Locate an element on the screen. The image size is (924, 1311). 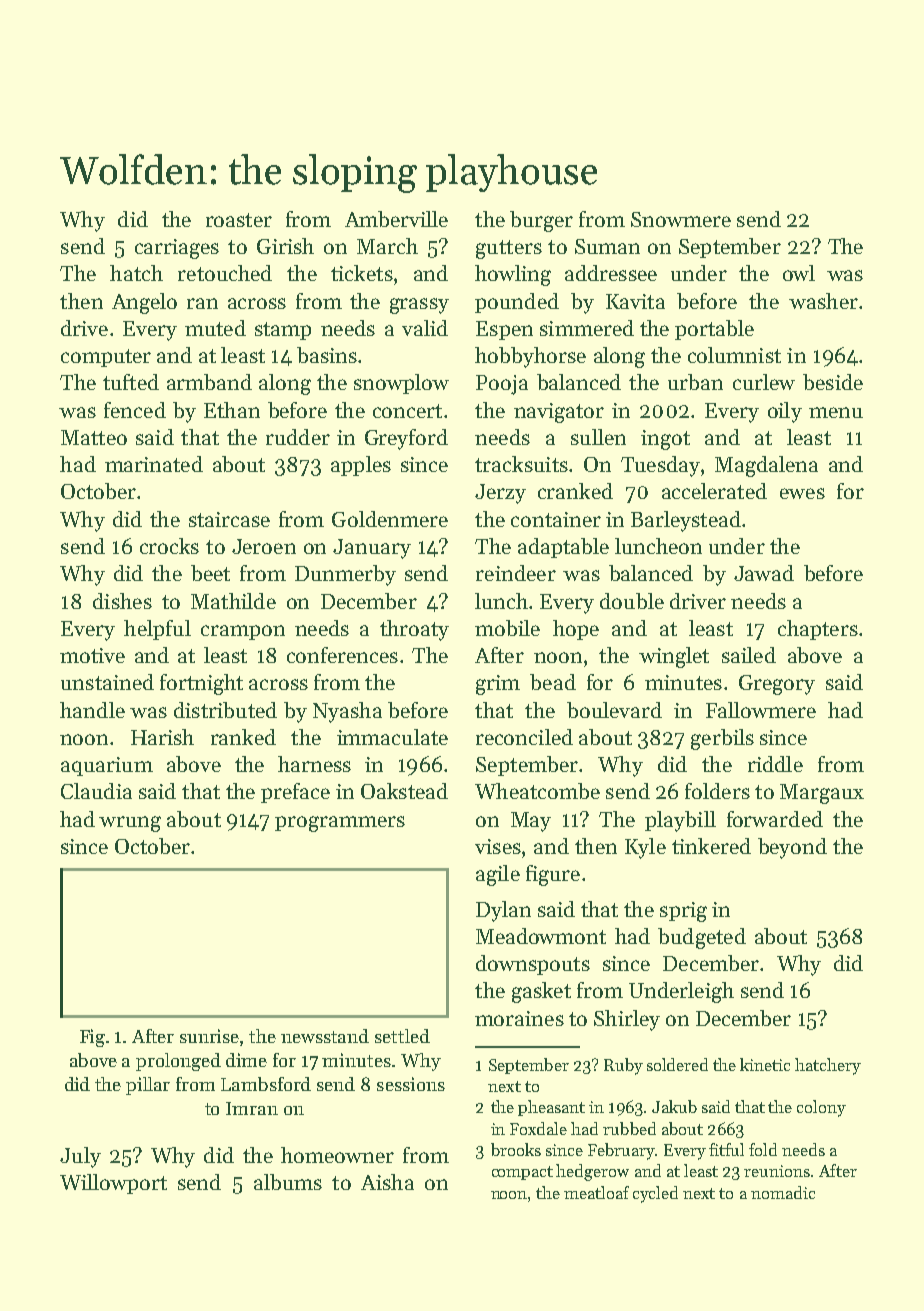
ingot is located at coordinates (665, 440).
